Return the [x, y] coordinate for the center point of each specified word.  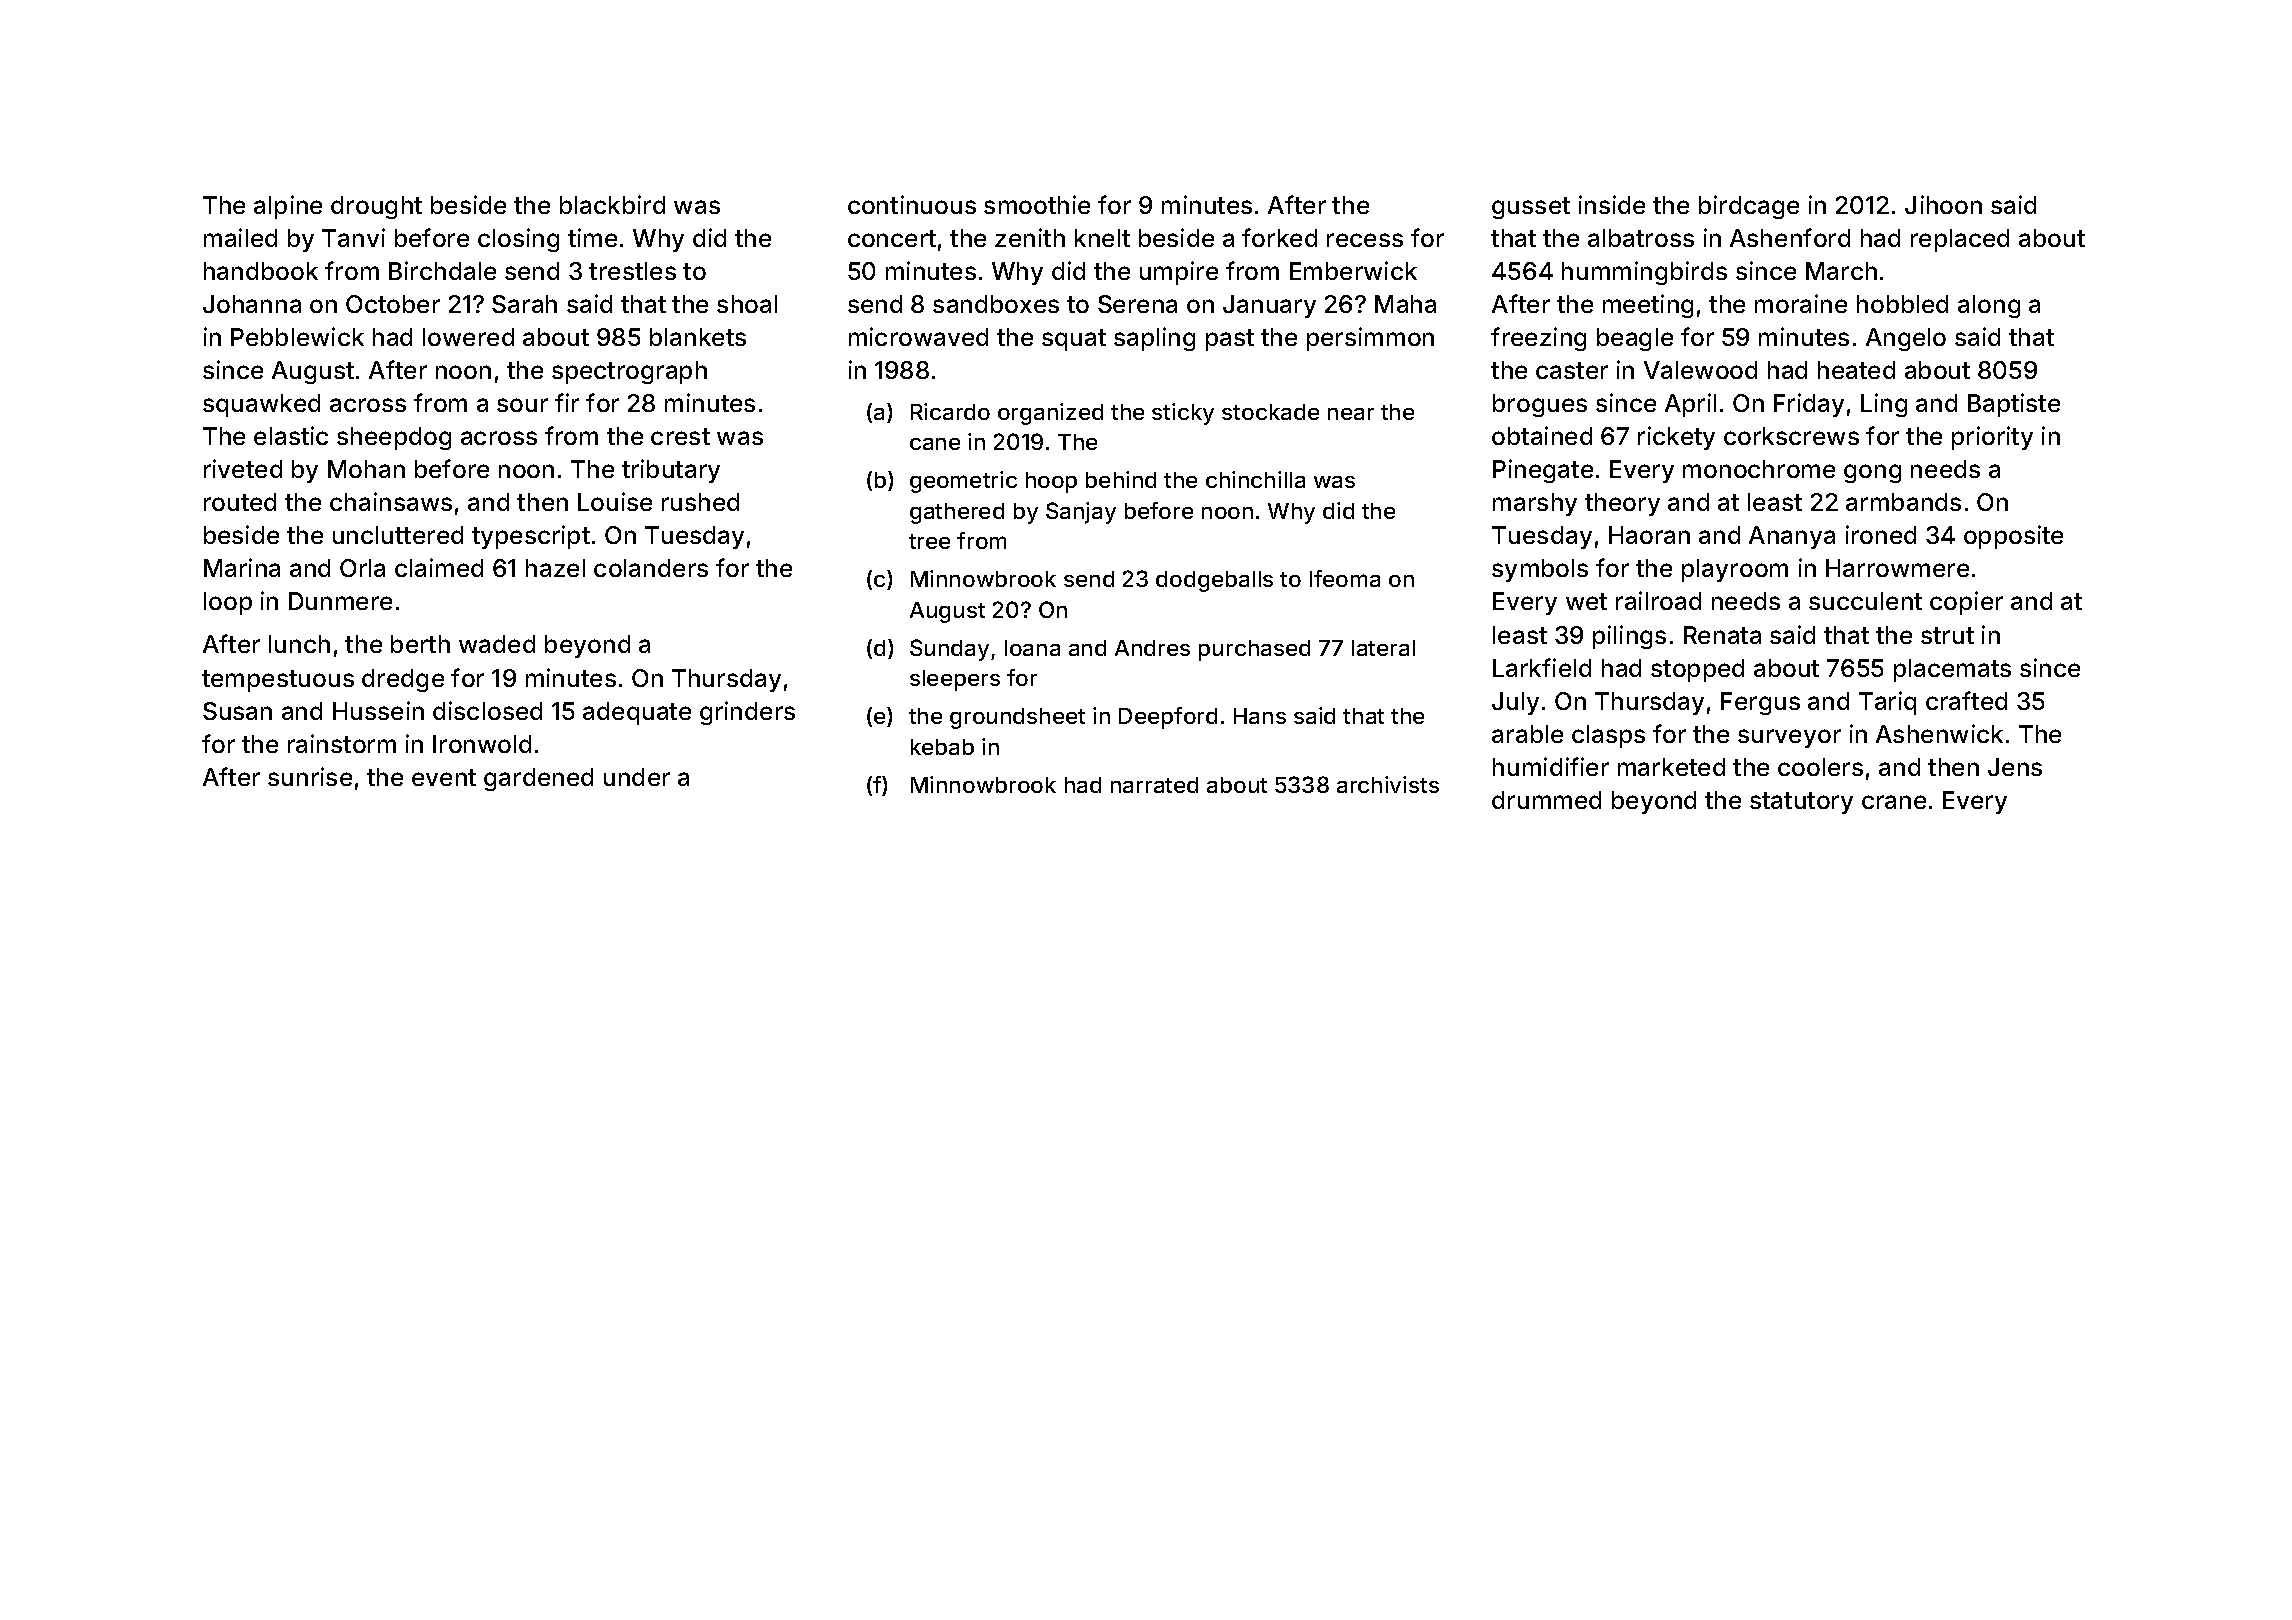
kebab [942, 747]
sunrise [310, 776]
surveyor [1789, 738]
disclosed [487, 710]
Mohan [366, 469]
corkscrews [1791, 436]
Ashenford [1790, 237]
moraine [1801, 303]
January [1269, 306]
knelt [1102, 238]
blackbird [612, 204]
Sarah [524, 304]
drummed [1546, 800]
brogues [1540, 405]
